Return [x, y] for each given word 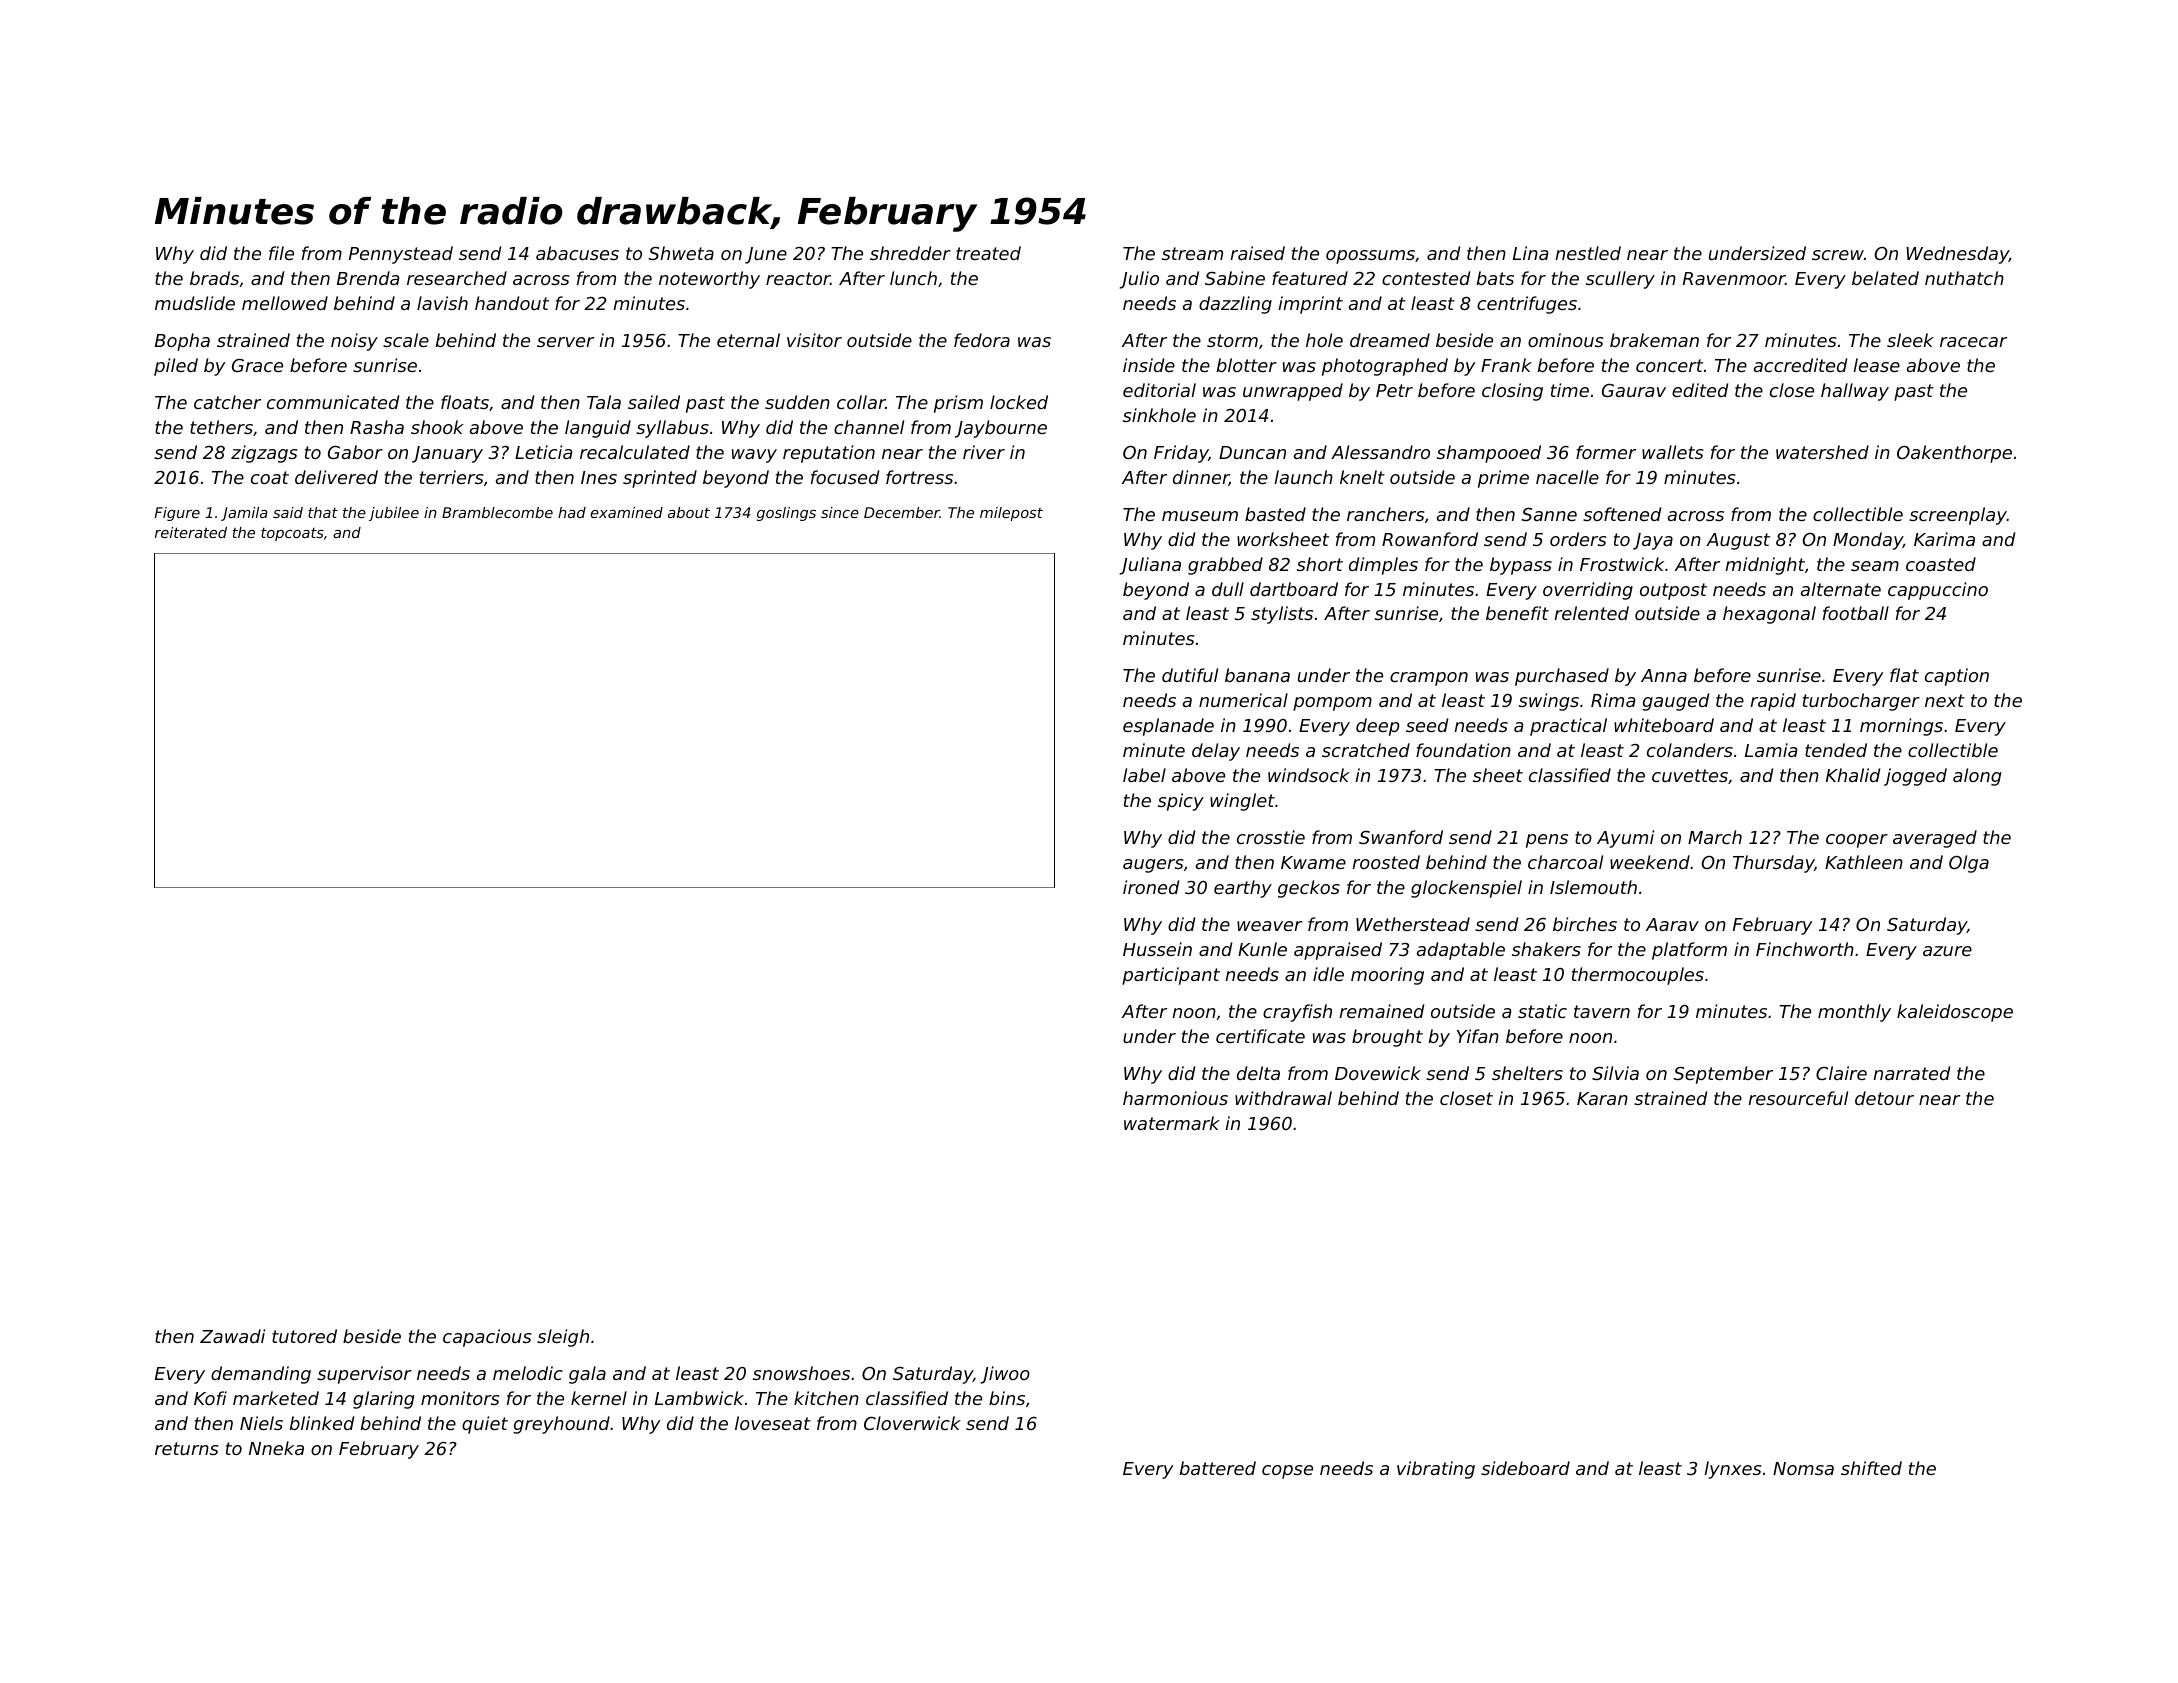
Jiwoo [1005, 1375]
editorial [1159, 390]
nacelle [1567, 477]
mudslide [195, 303]
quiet [485, 1425]
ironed [1151, 887]
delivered [336, 477]
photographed [1385, 367]
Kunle [1262, 949]
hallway [1855, 392]
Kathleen [1864, 862]
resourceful [1798, 1098]
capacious [487, 1338]
